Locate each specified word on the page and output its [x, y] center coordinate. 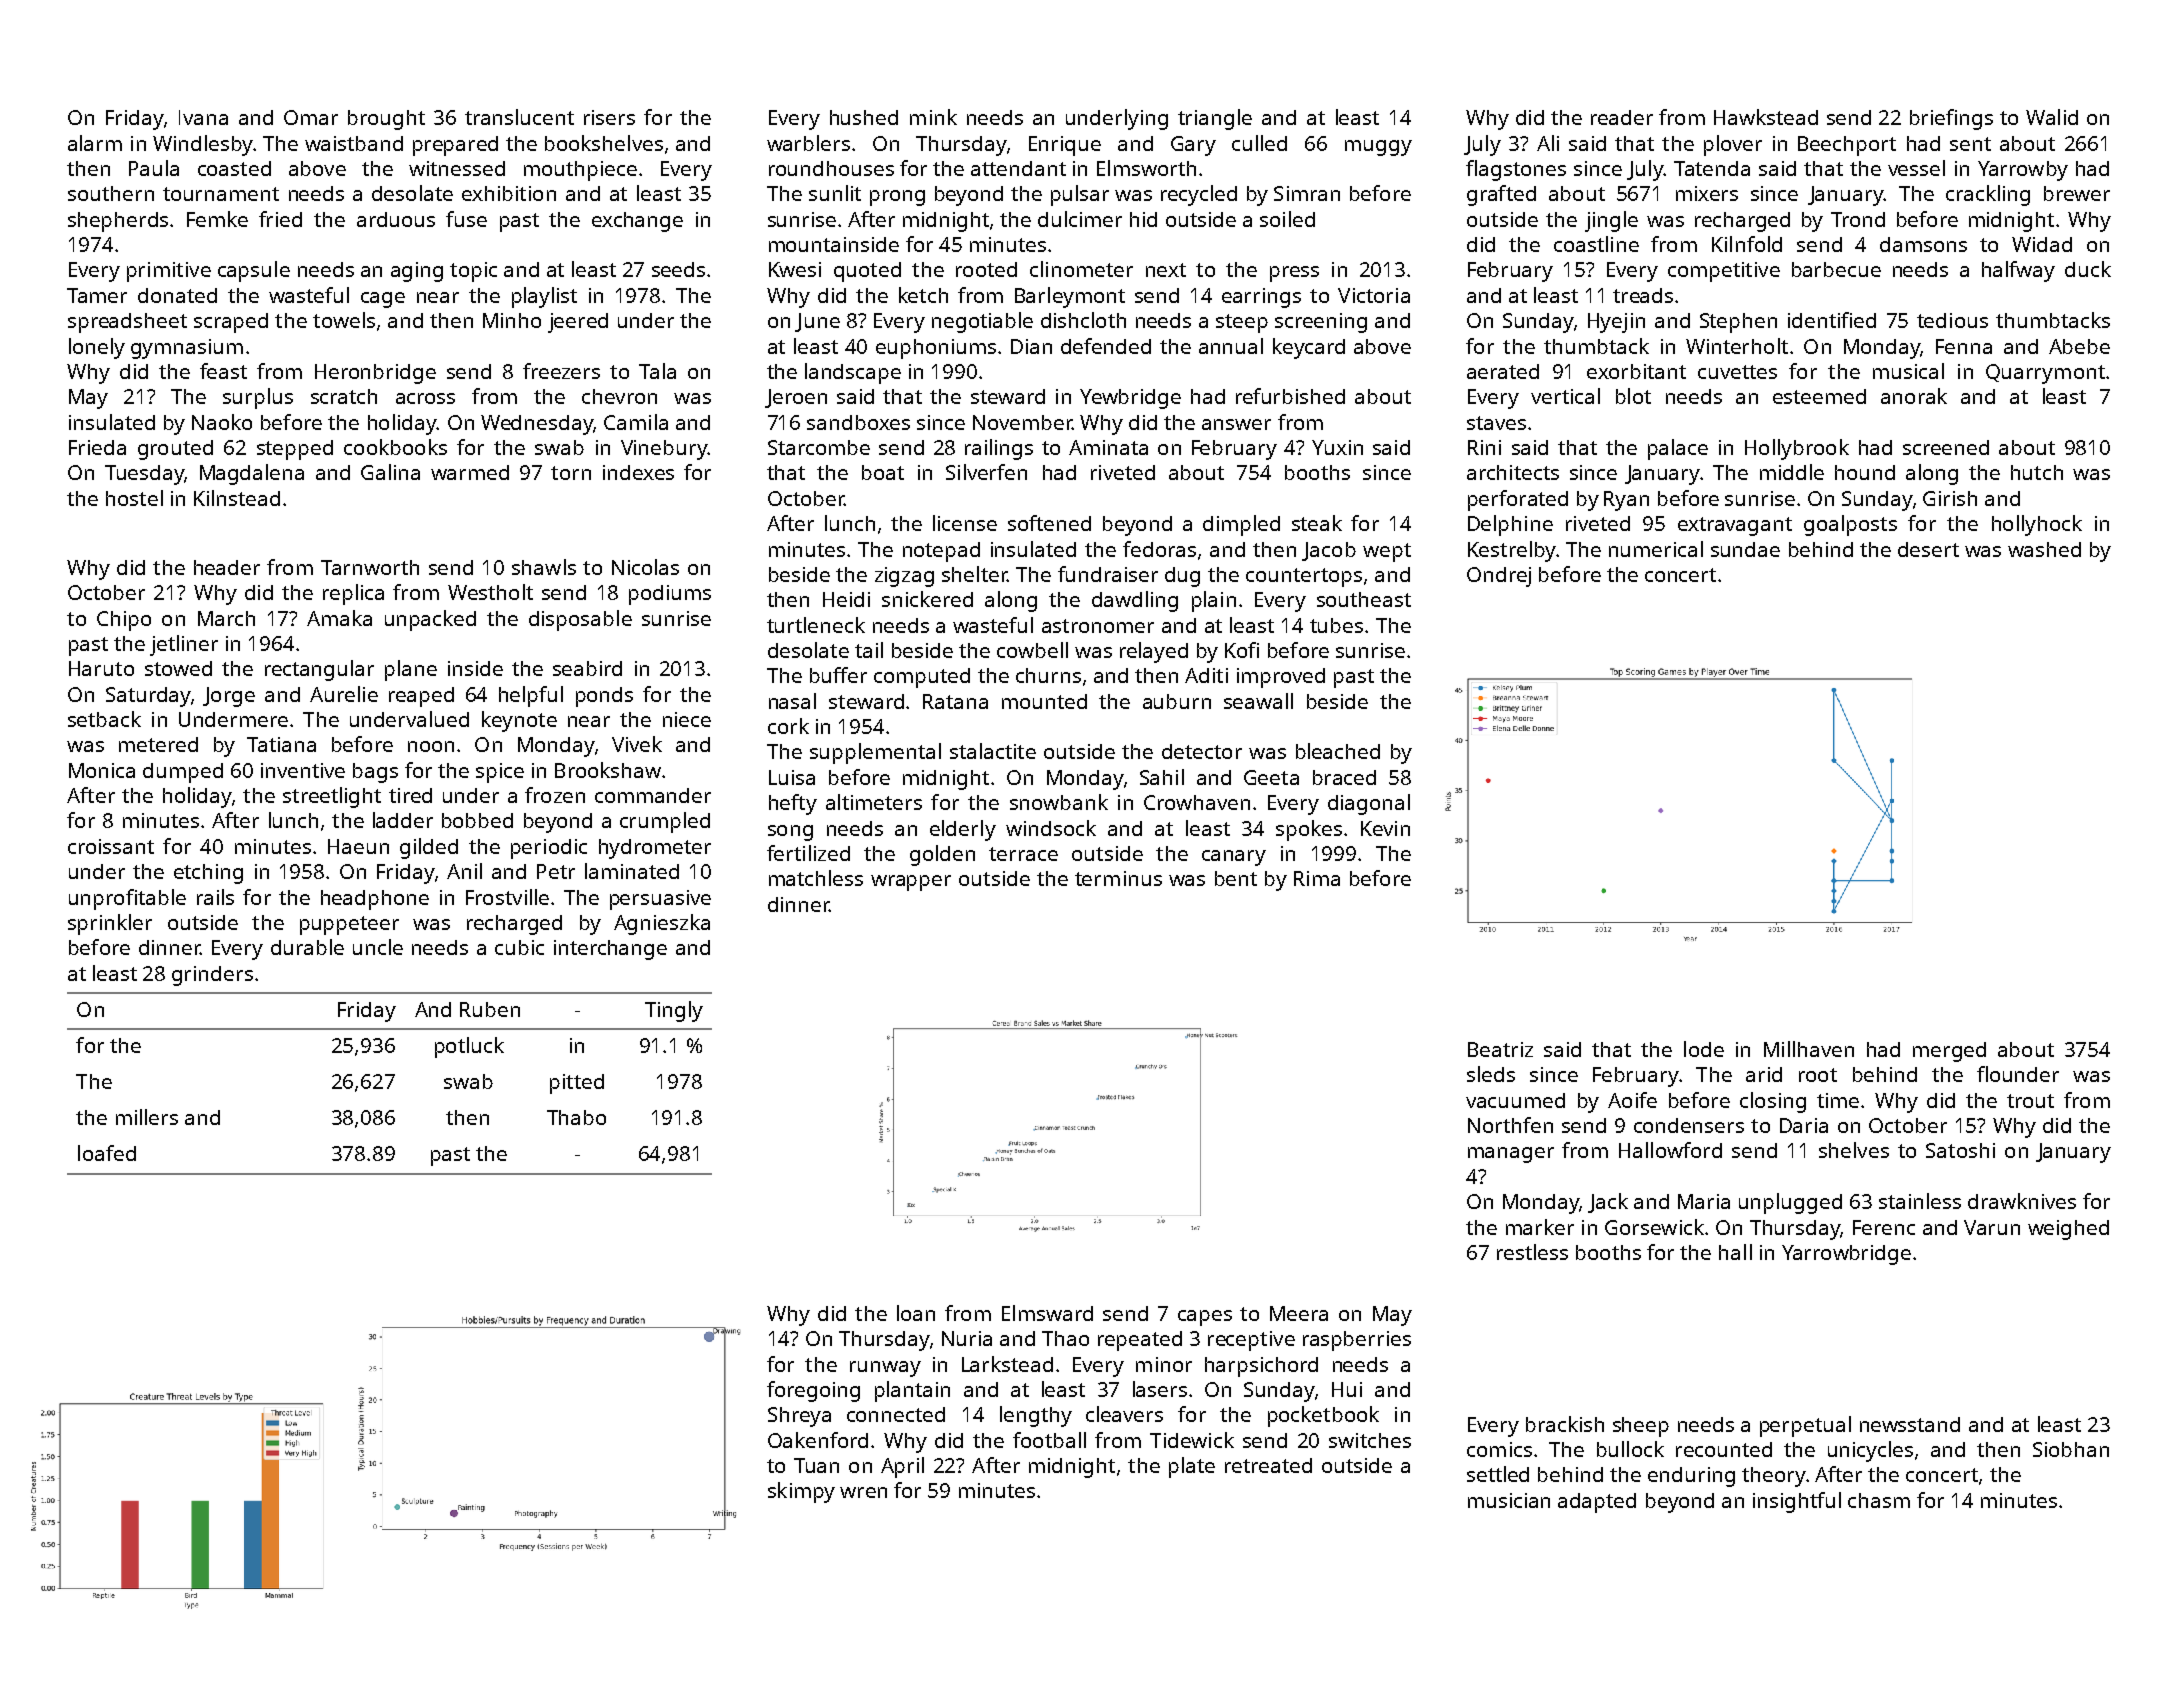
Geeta [1271, 777]
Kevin [1385, 828]
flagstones [1516, 170]
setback [104, 719]
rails [215, 897]
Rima [1317, 878]
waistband [354, 143]
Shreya [799, 1417]
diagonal [1369, 804]
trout [2030, 1101]
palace [1678, 449]
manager [1511, 1155]
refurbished [1290, 396]
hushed [864, 117]
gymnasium [187, 349]
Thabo [576, 1117]
